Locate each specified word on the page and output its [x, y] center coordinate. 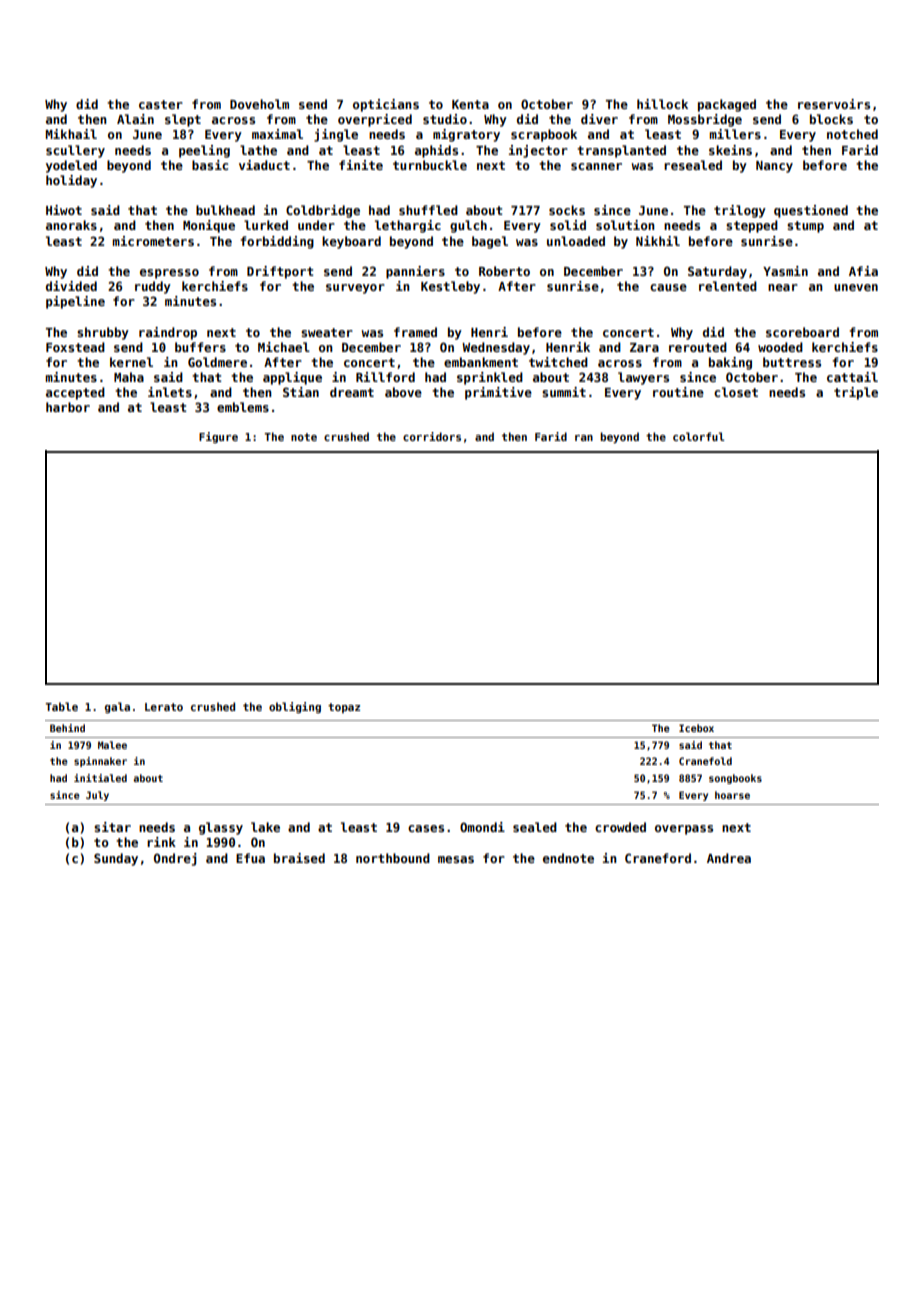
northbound [393, 858]
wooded [780, 347]
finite [361, 165]
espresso [169, 274]
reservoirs [834, 104]
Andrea [729, 858]
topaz [344, 708]
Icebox [696, 728]
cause [668, 287]
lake [265, 827]
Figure [218, 437]
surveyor [355, 289]
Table [61, 706]
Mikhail [71, 134]
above [403, 392]
